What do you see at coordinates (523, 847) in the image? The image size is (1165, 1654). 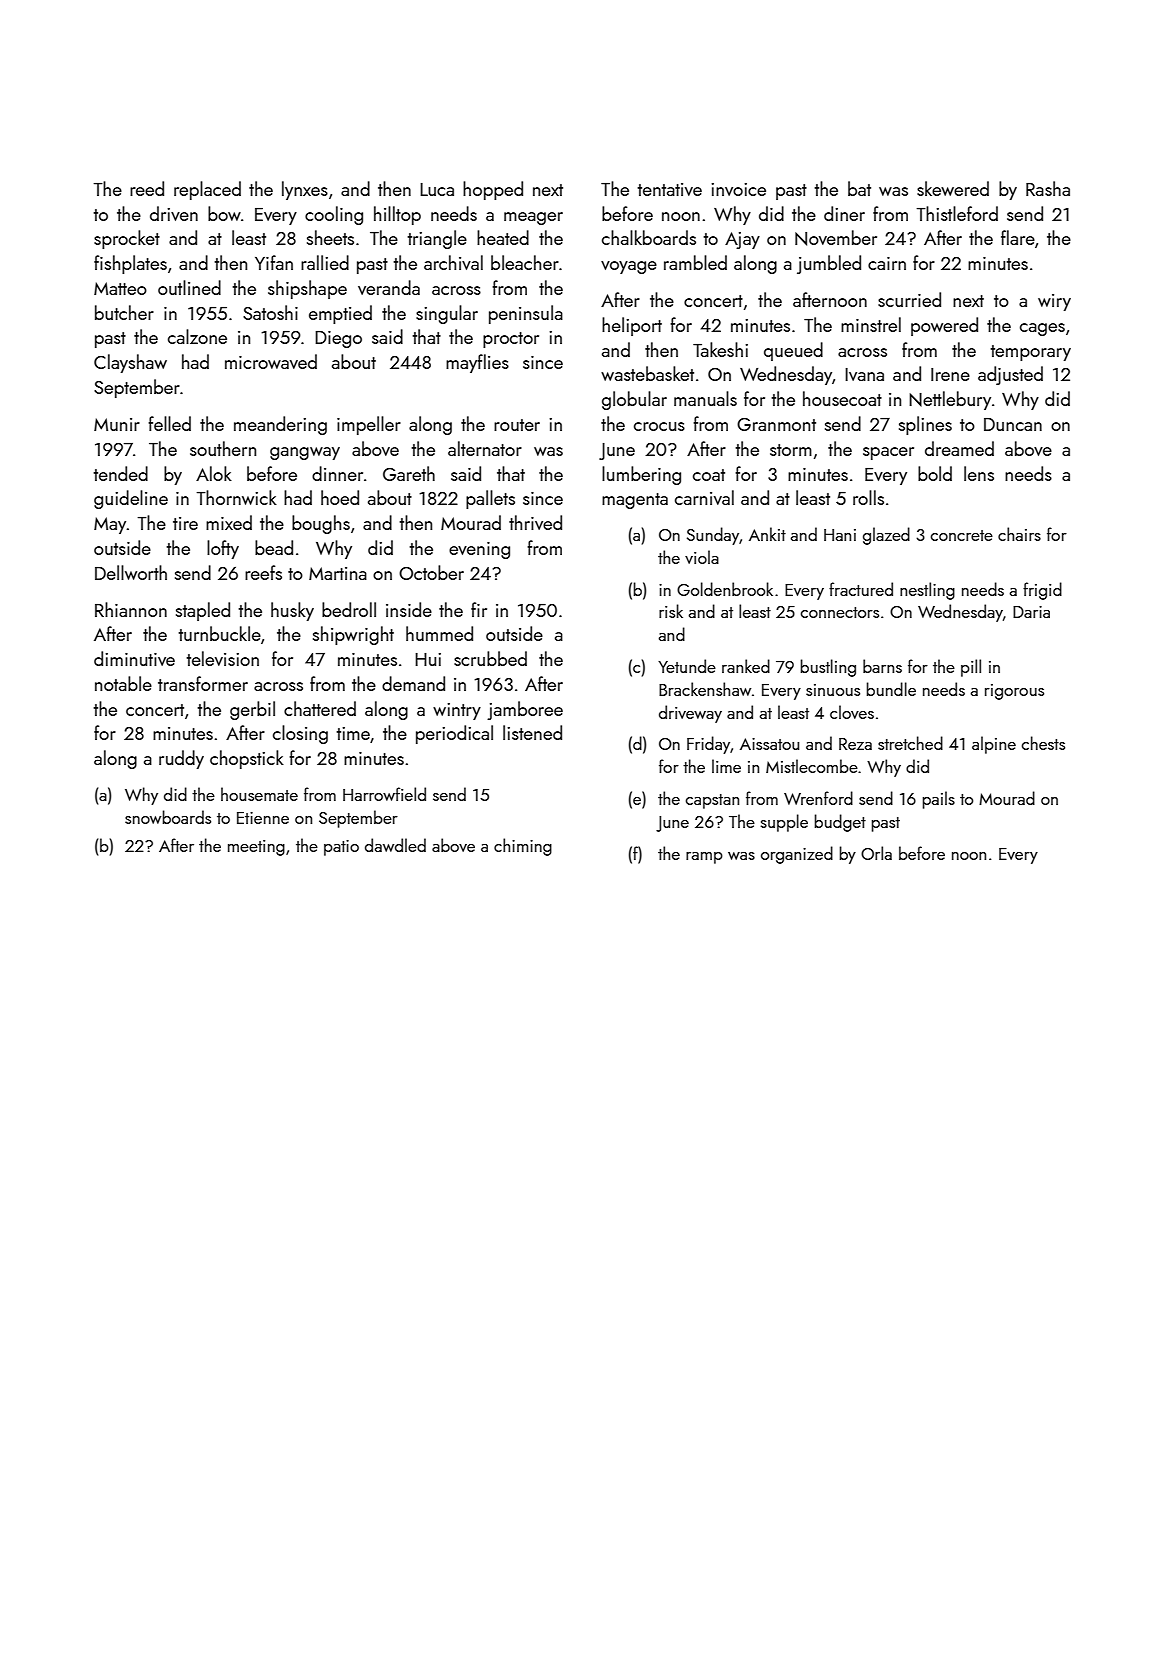 I see `chiming` at bounding box center [523, 847].
